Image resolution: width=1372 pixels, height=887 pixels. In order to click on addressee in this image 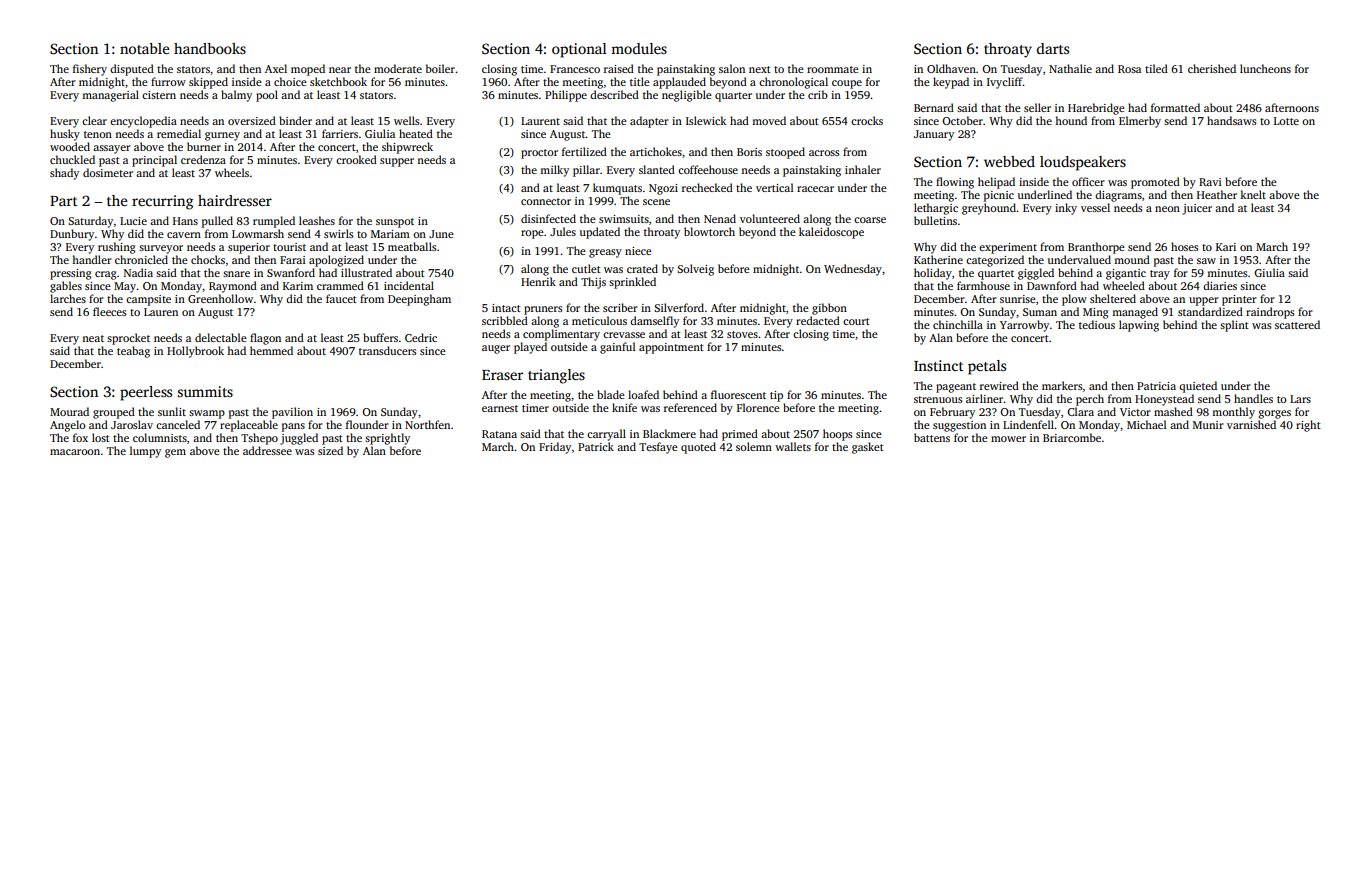, I will do `click(267, 450)`.
